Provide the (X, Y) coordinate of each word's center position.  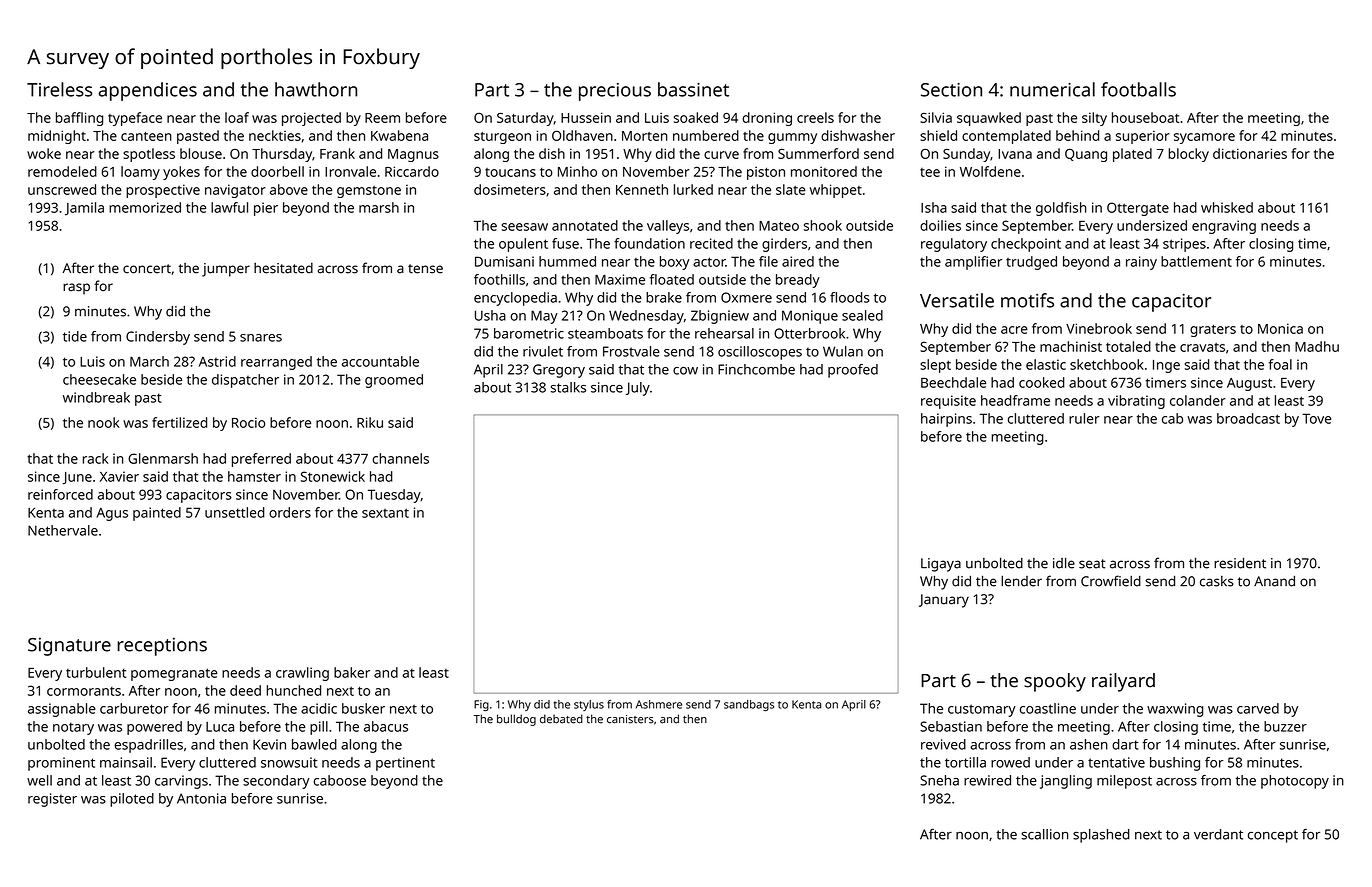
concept (1273, 836)
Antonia (201, 798)
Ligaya (941, 565)
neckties (275, 135)
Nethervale (63, 530)
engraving (1224, 227)
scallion (1044, 834)
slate (791, 189)
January (944, 601)
